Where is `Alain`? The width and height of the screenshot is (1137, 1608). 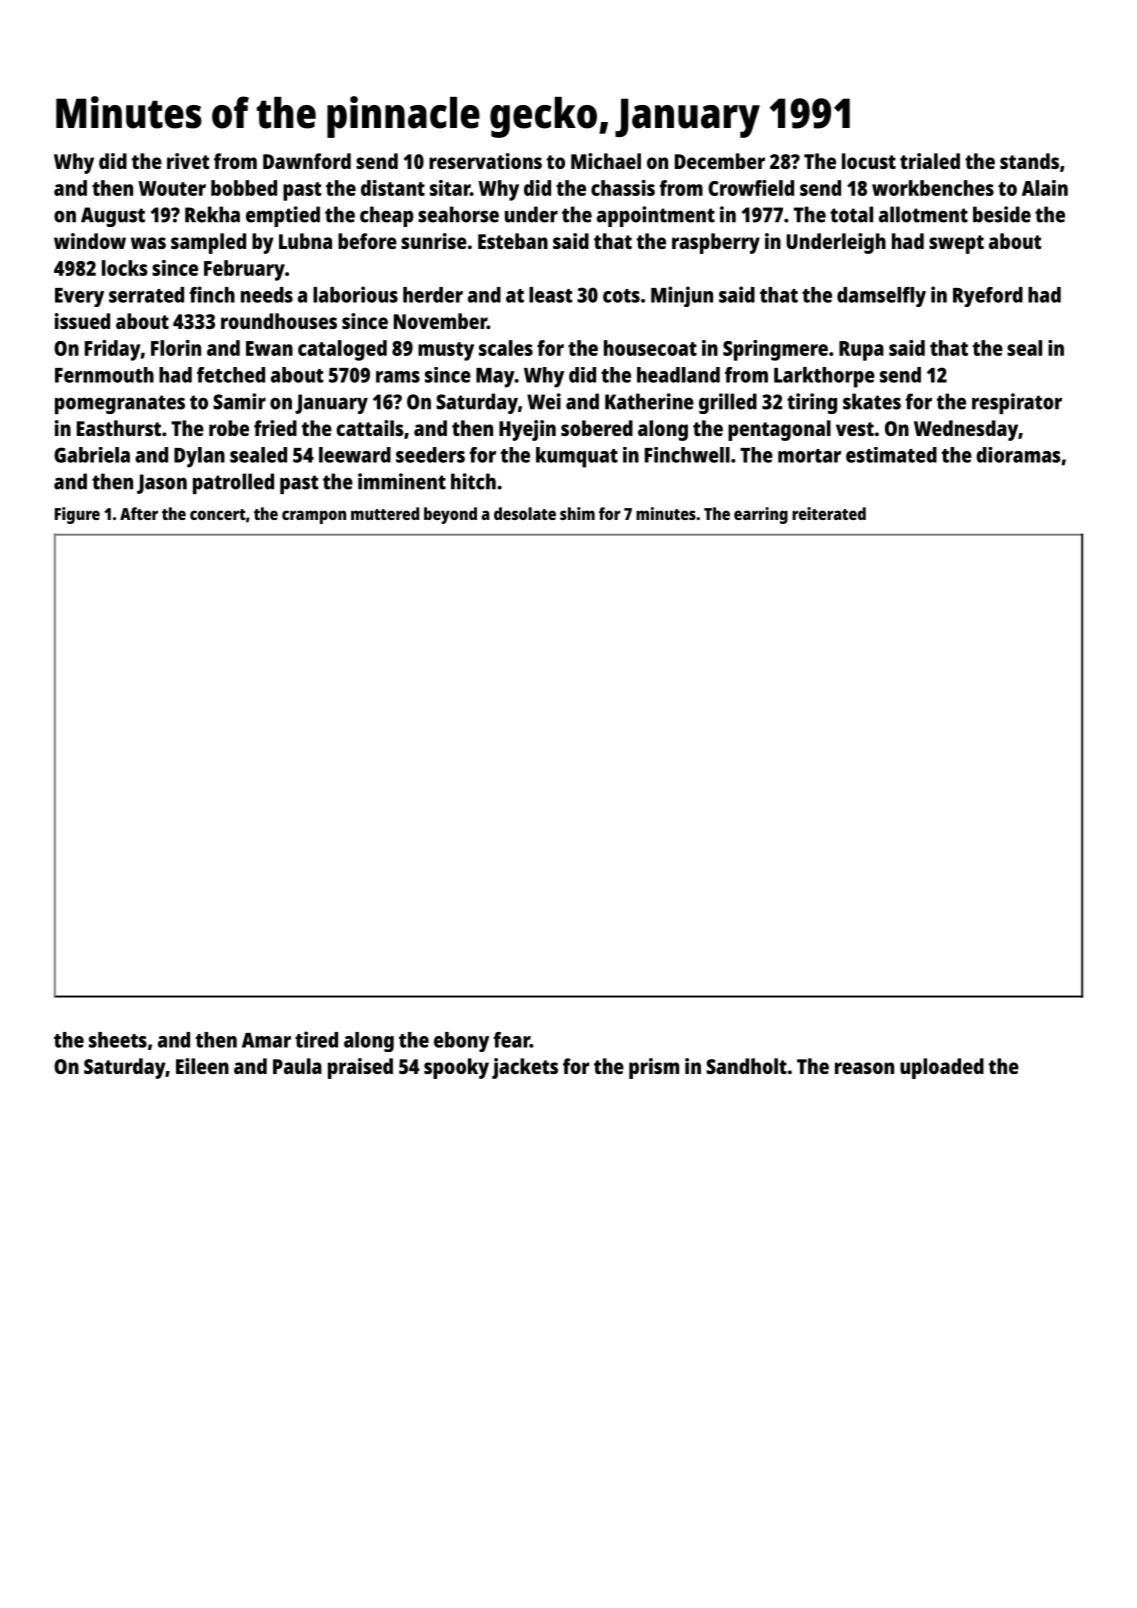
Alain is located at coordinates (1045, 188).
